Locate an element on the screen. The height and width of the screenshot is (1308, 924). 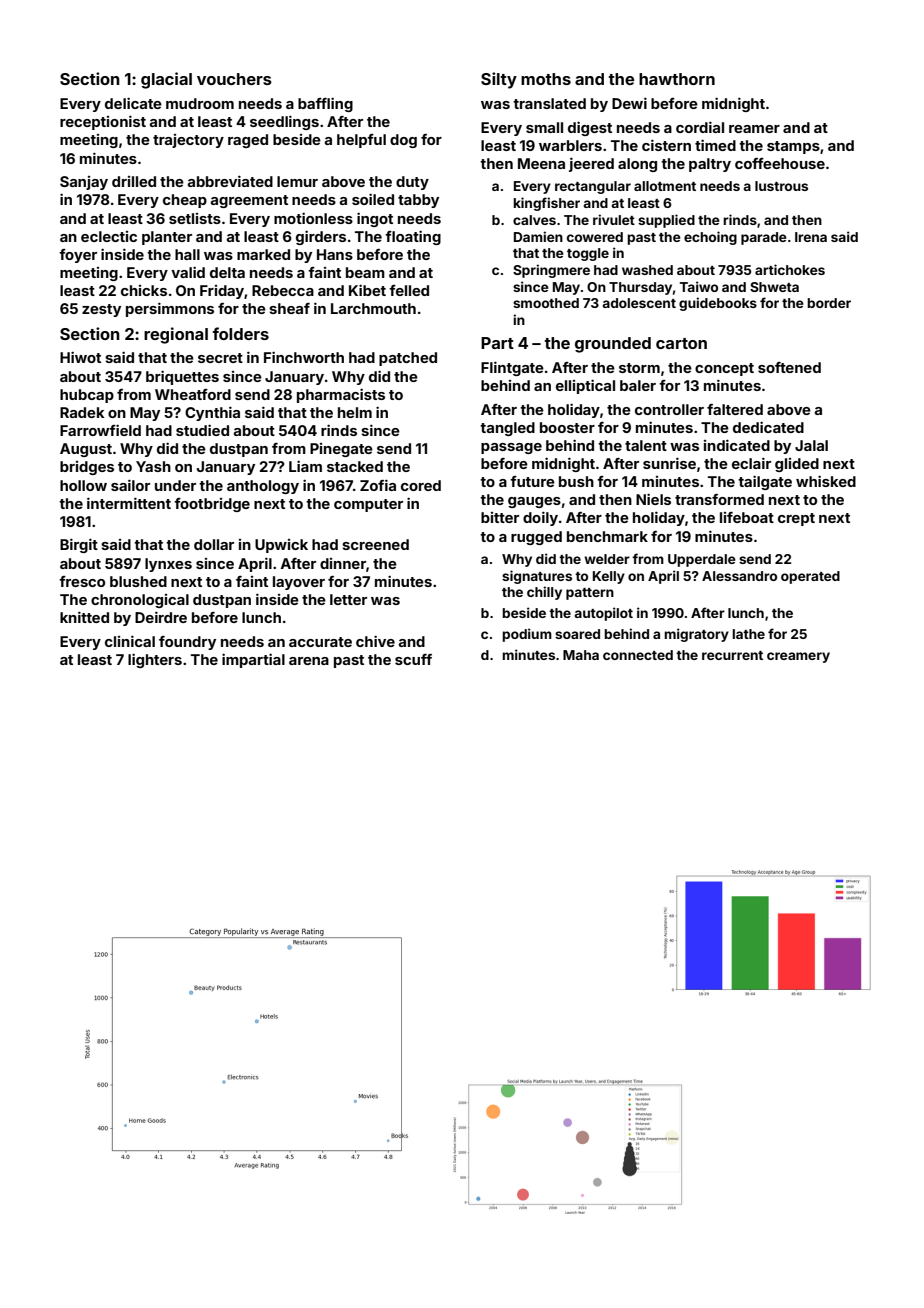
Birgit is located at coordinates (79, 545).
